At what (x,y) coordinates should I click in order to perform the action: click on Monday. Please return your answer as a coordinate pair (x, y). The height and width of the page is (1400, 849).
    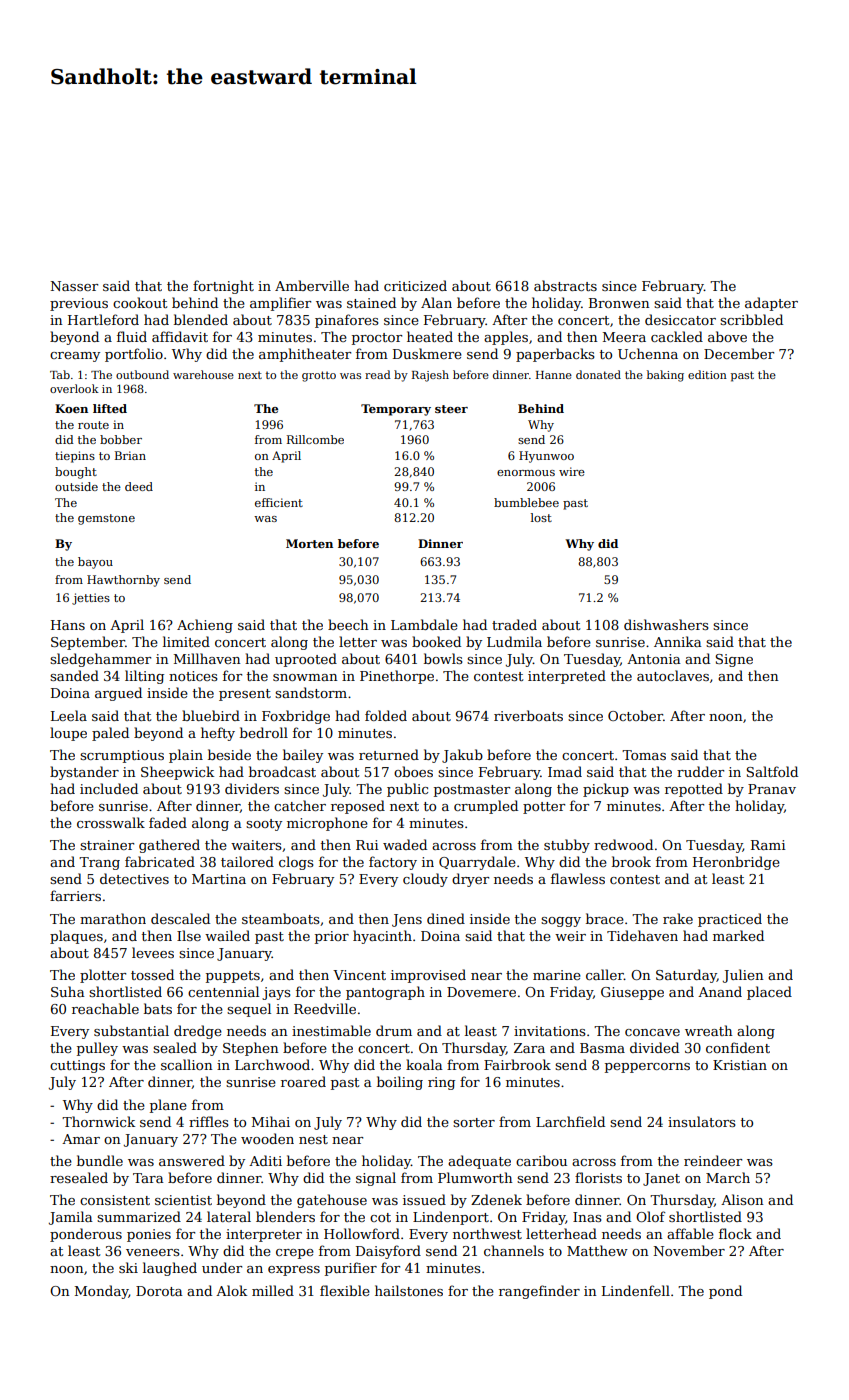
    Looking at the image, I should click on (101, 1292).
